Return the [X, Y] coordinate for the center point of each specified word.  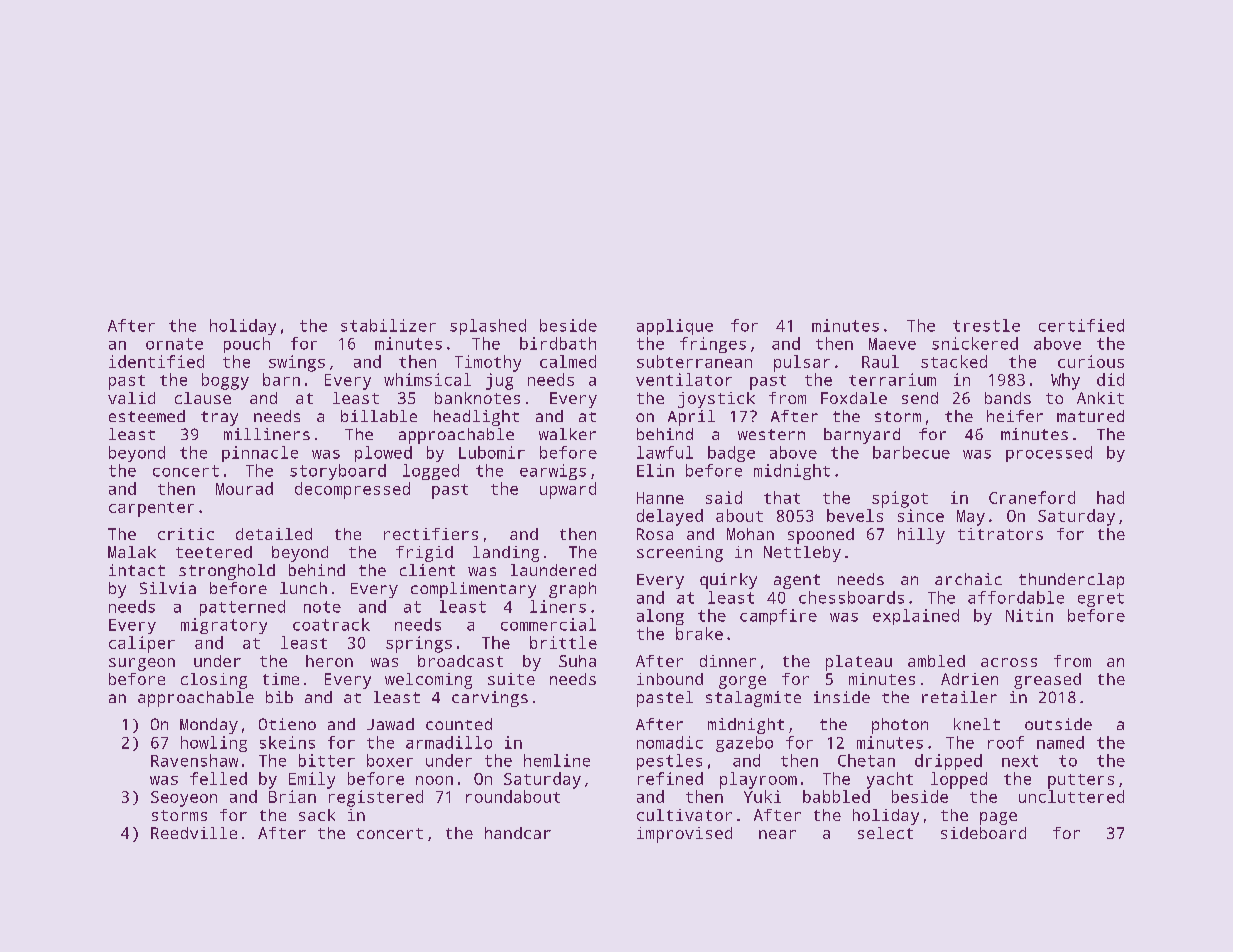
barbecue [911, 452]
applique [675, 327]
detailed [274, 534]
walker [567, 434]
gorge [742, 682]
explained [916, 617]
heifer [1015, 416]
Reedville [194, 833]
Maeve [892, 344]
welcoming [428, 681]
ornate [174, 344]
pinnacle [260, 454]
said [724, 497]
